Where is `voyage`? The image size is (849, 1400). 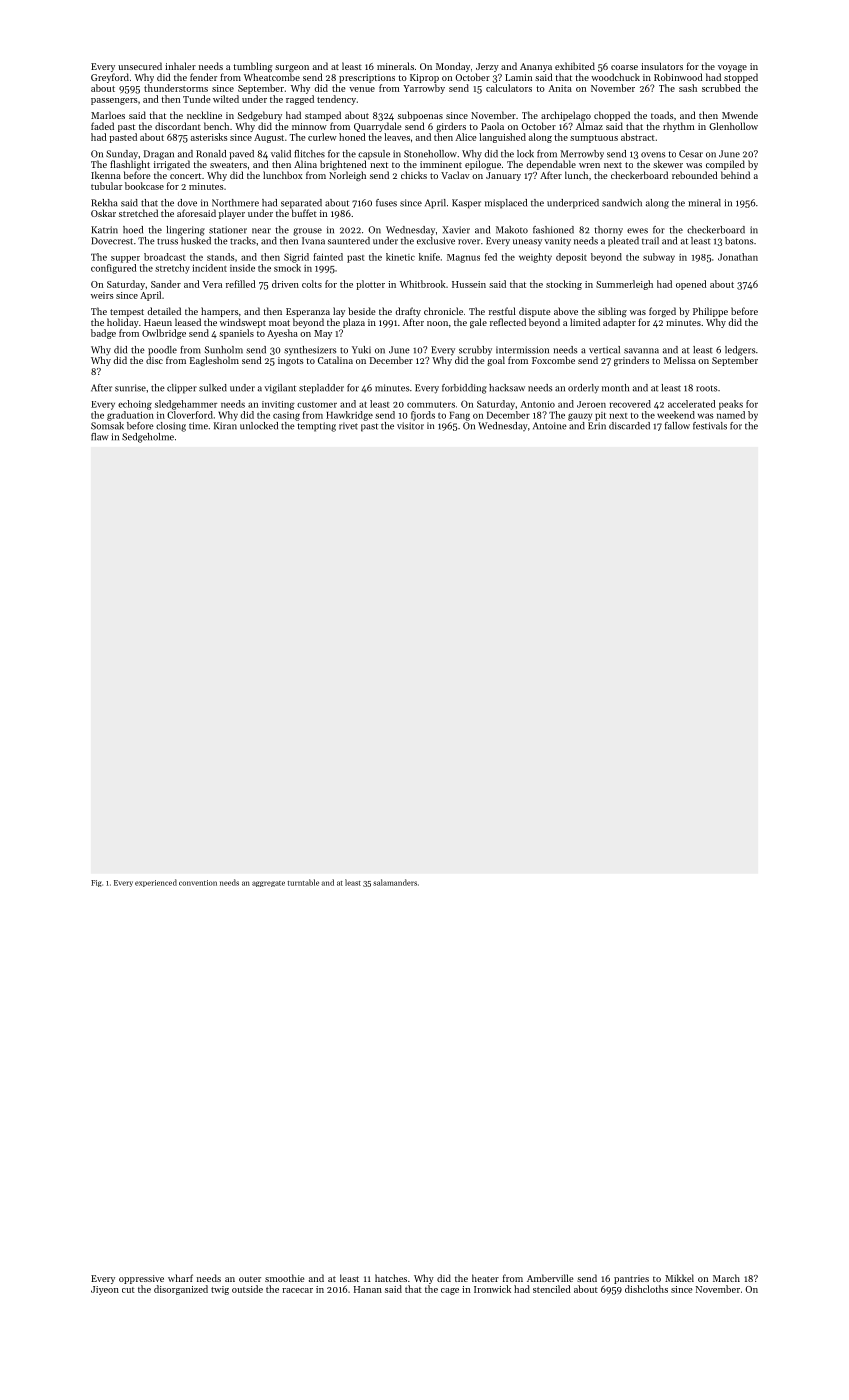
voyage is located at coordinates (732, 68).
